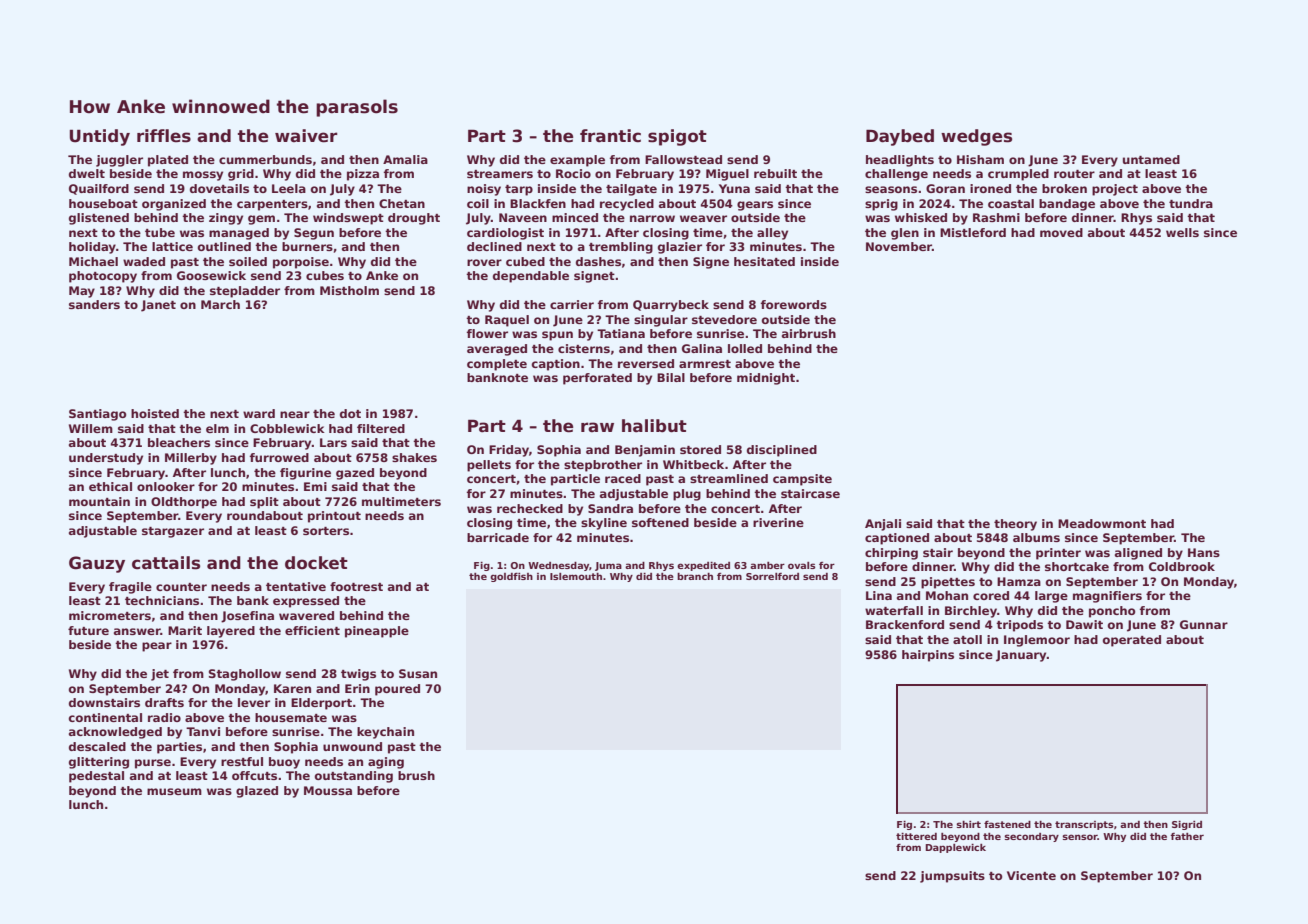 The width and height of the image is (1308, 924). What do you see at coordinates (1182, 232) in the image?
I see `wells` at bounding box center [1182, 232].
